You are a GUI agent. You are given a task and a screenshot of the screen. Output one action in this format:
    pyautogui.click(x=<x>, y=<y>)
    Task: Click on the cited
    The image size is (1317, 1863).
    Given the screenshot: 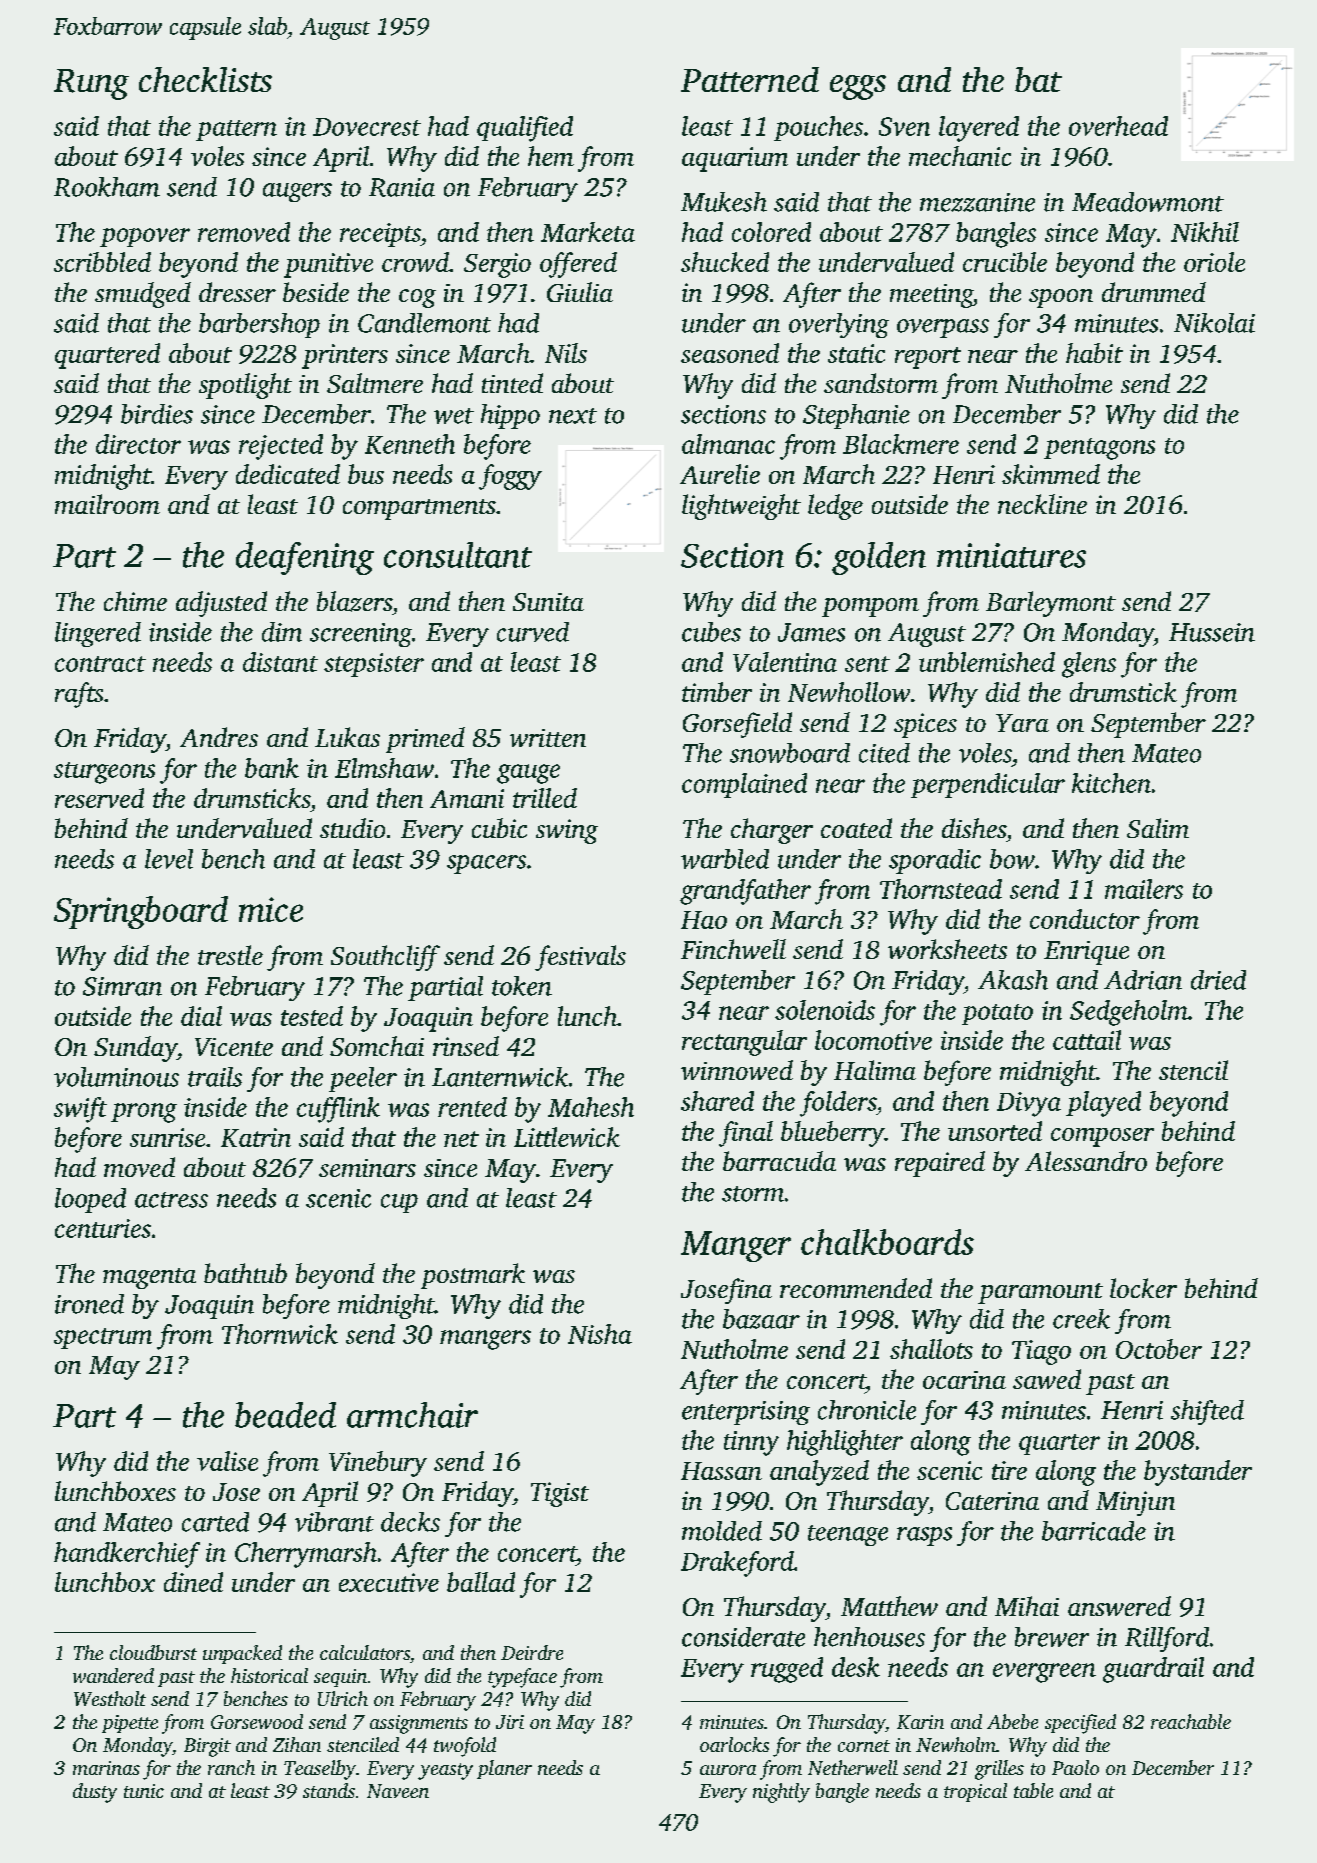 What is the action you would take?
    pyautogui.click(x=884, y=753)
